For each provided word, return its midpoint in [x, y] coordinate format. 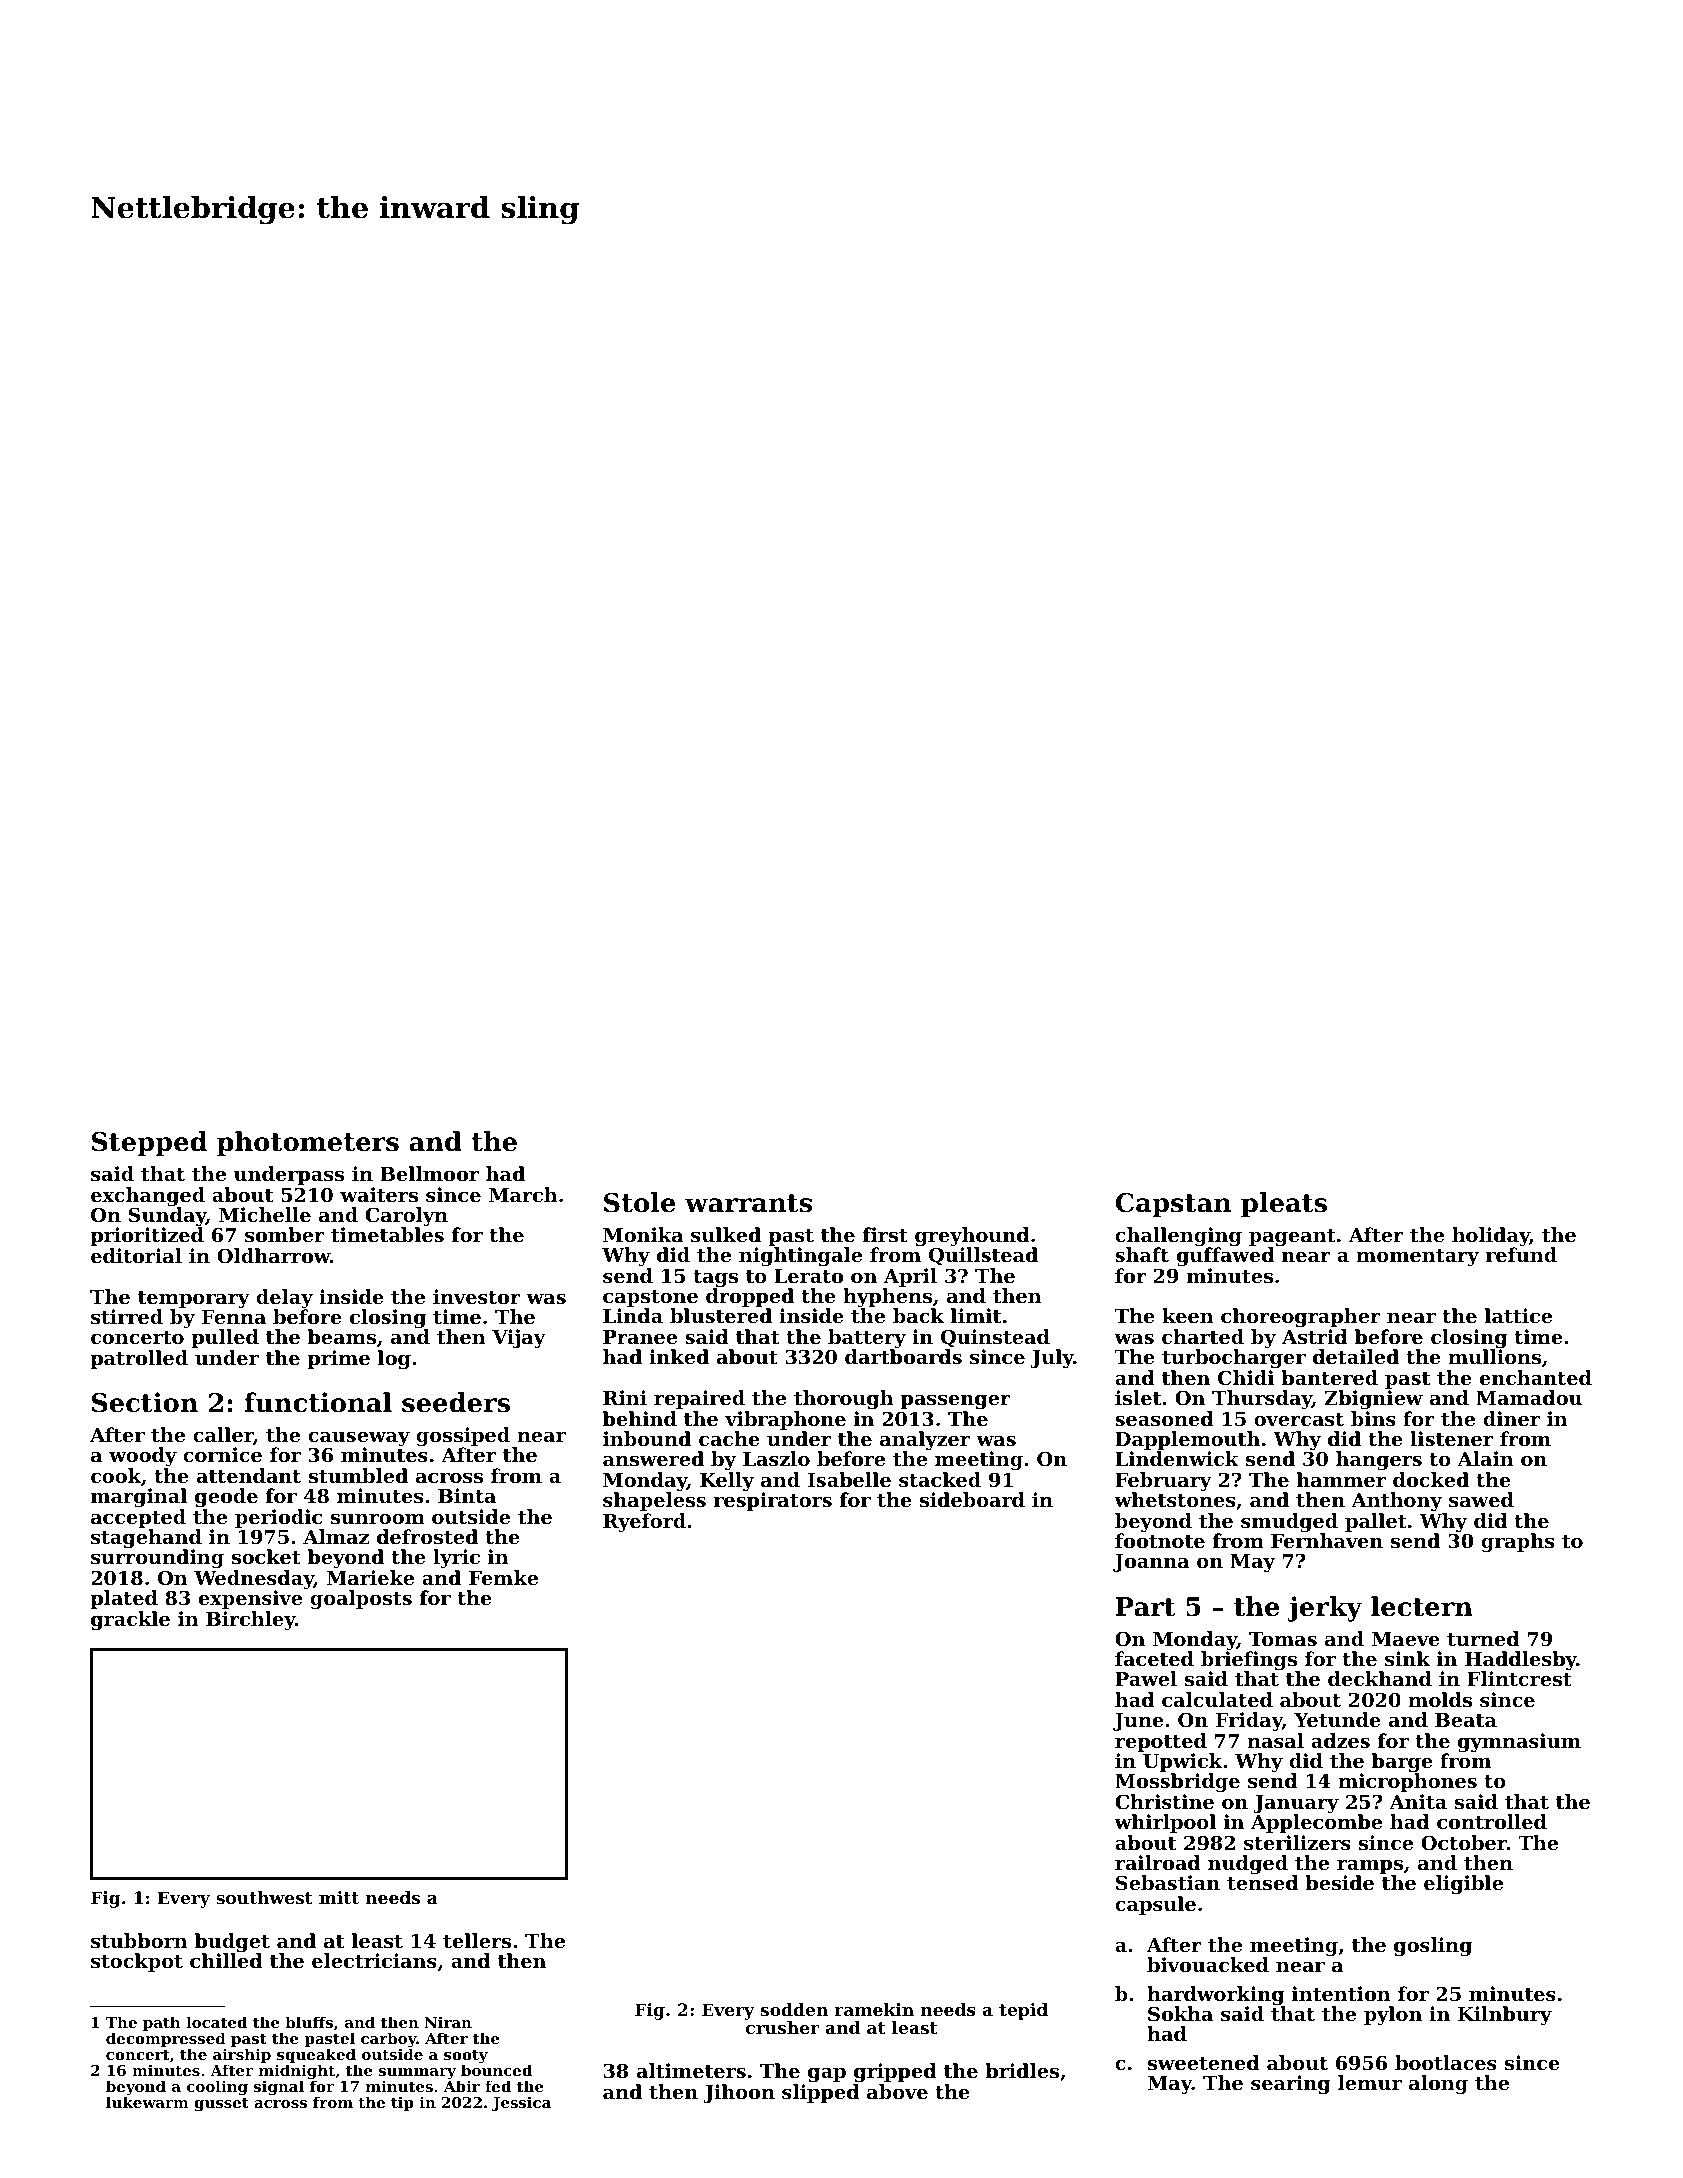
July [1052, 1359]
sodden [794, 2009]
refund [1521, 1254]
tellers [477, 1941]
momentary [1417, 1258]
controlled [1492, 1822]
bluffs [309, 2022]
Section [145, 1402]
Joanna [1151, 1563]
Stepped [149, 1144]
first [885, 1235]
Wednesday [254, 1580]
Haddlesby [1521, 1661]
